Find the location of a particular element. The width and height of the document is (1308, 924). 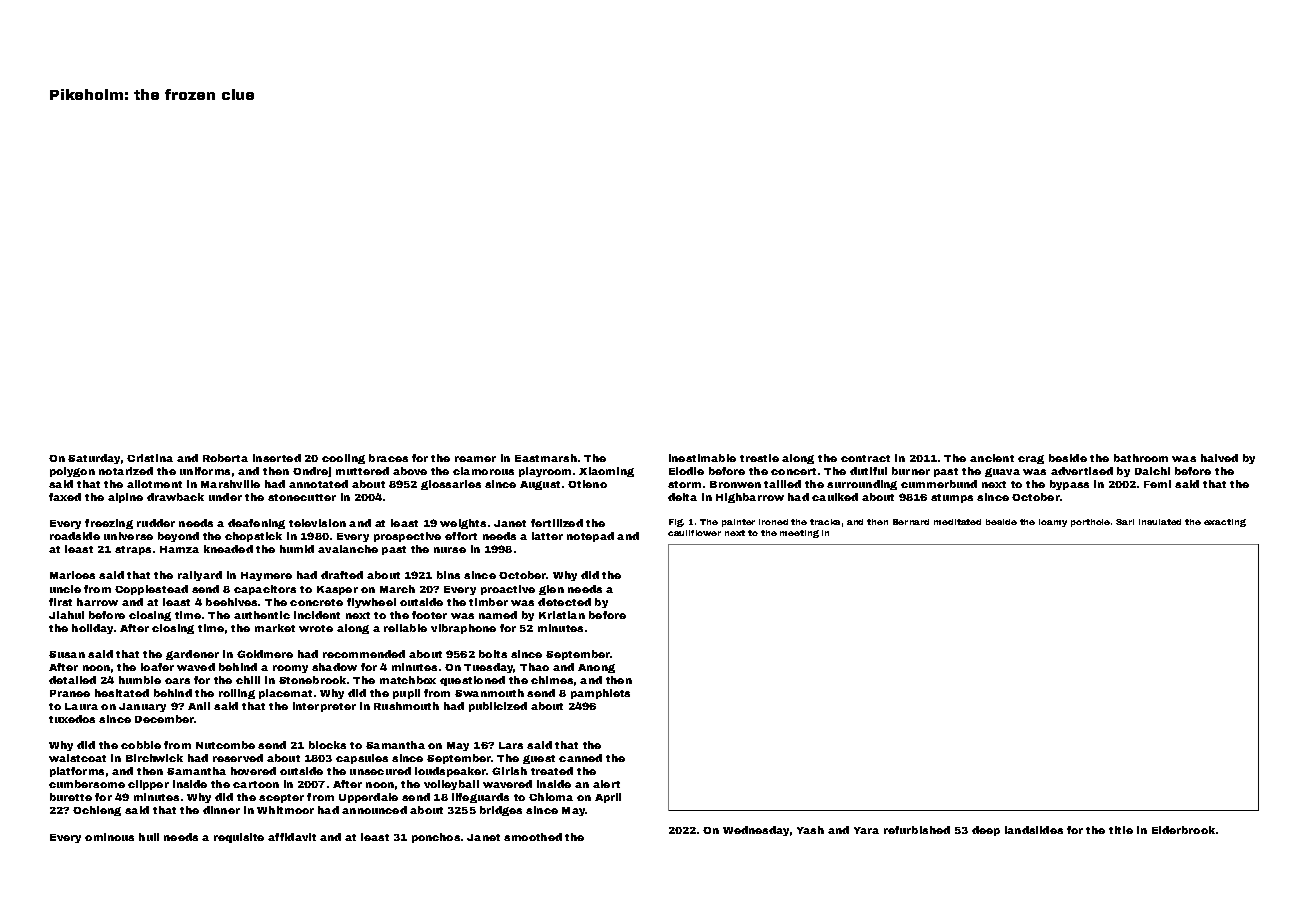

glen is located at coordinates (551, 590).
